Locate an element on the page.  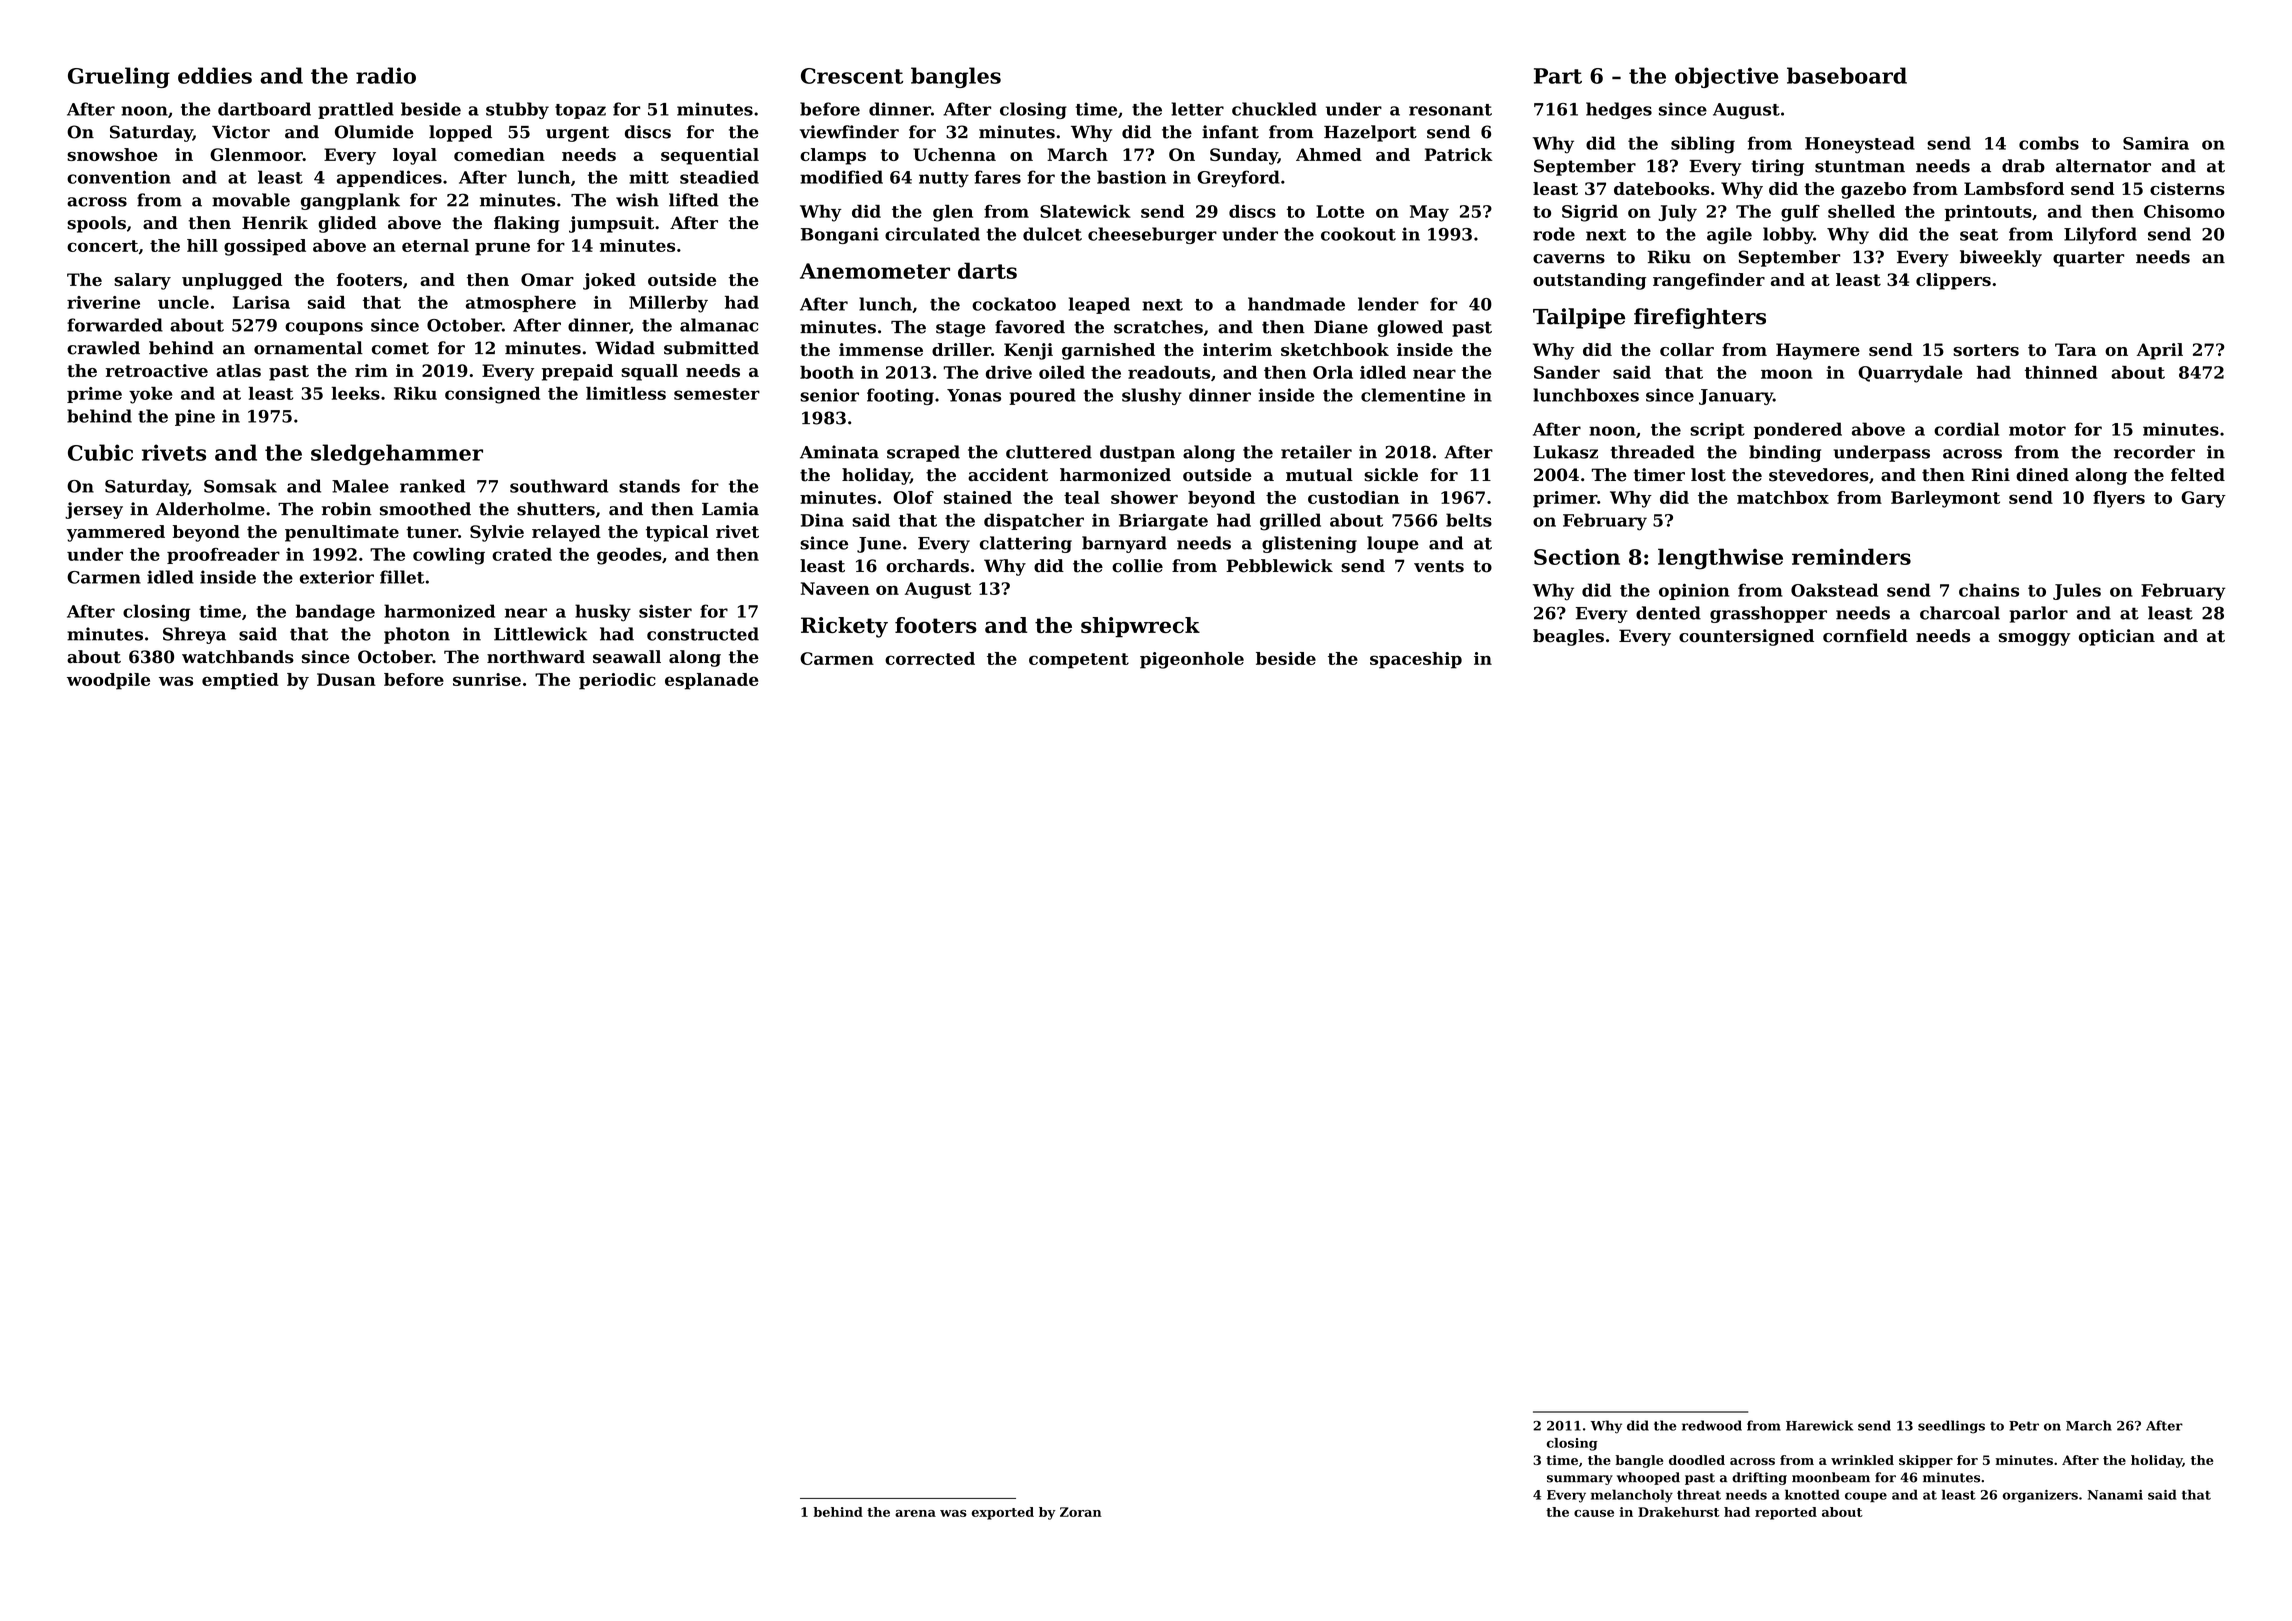
shipwreck is located at coordinates (1140, 627).
